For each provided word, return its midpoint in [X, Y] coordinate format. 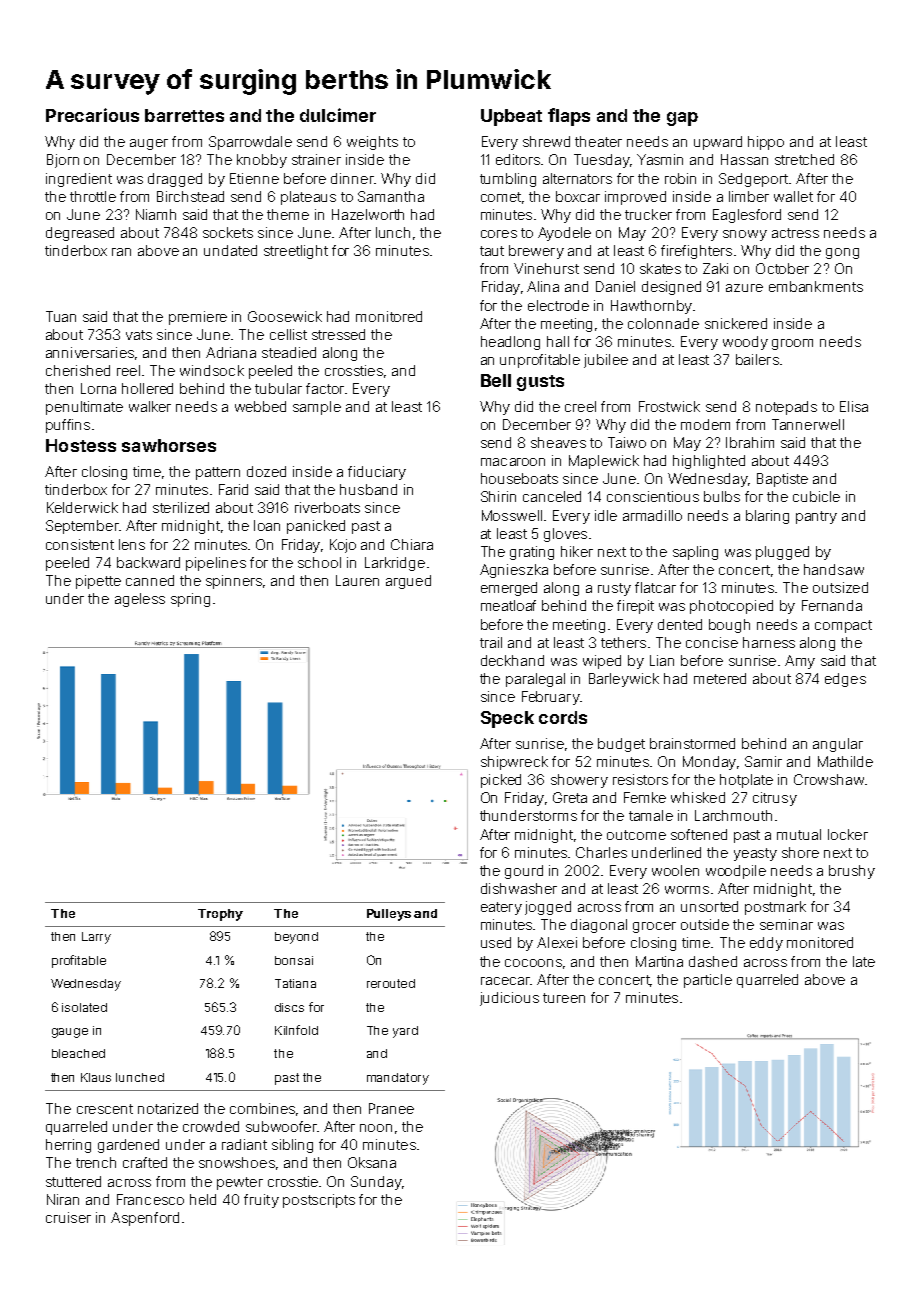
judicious [509, 999]
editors [518, 159]
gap [682, 119]
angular [838, 745]
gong [842, 253]
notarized [168, 1108]
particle [708, 981]
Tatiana [295, 983]
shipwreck [514, 763]
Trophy [220, 915]
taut [492, 251]
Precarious [92, 115]
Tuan [61, 316]
